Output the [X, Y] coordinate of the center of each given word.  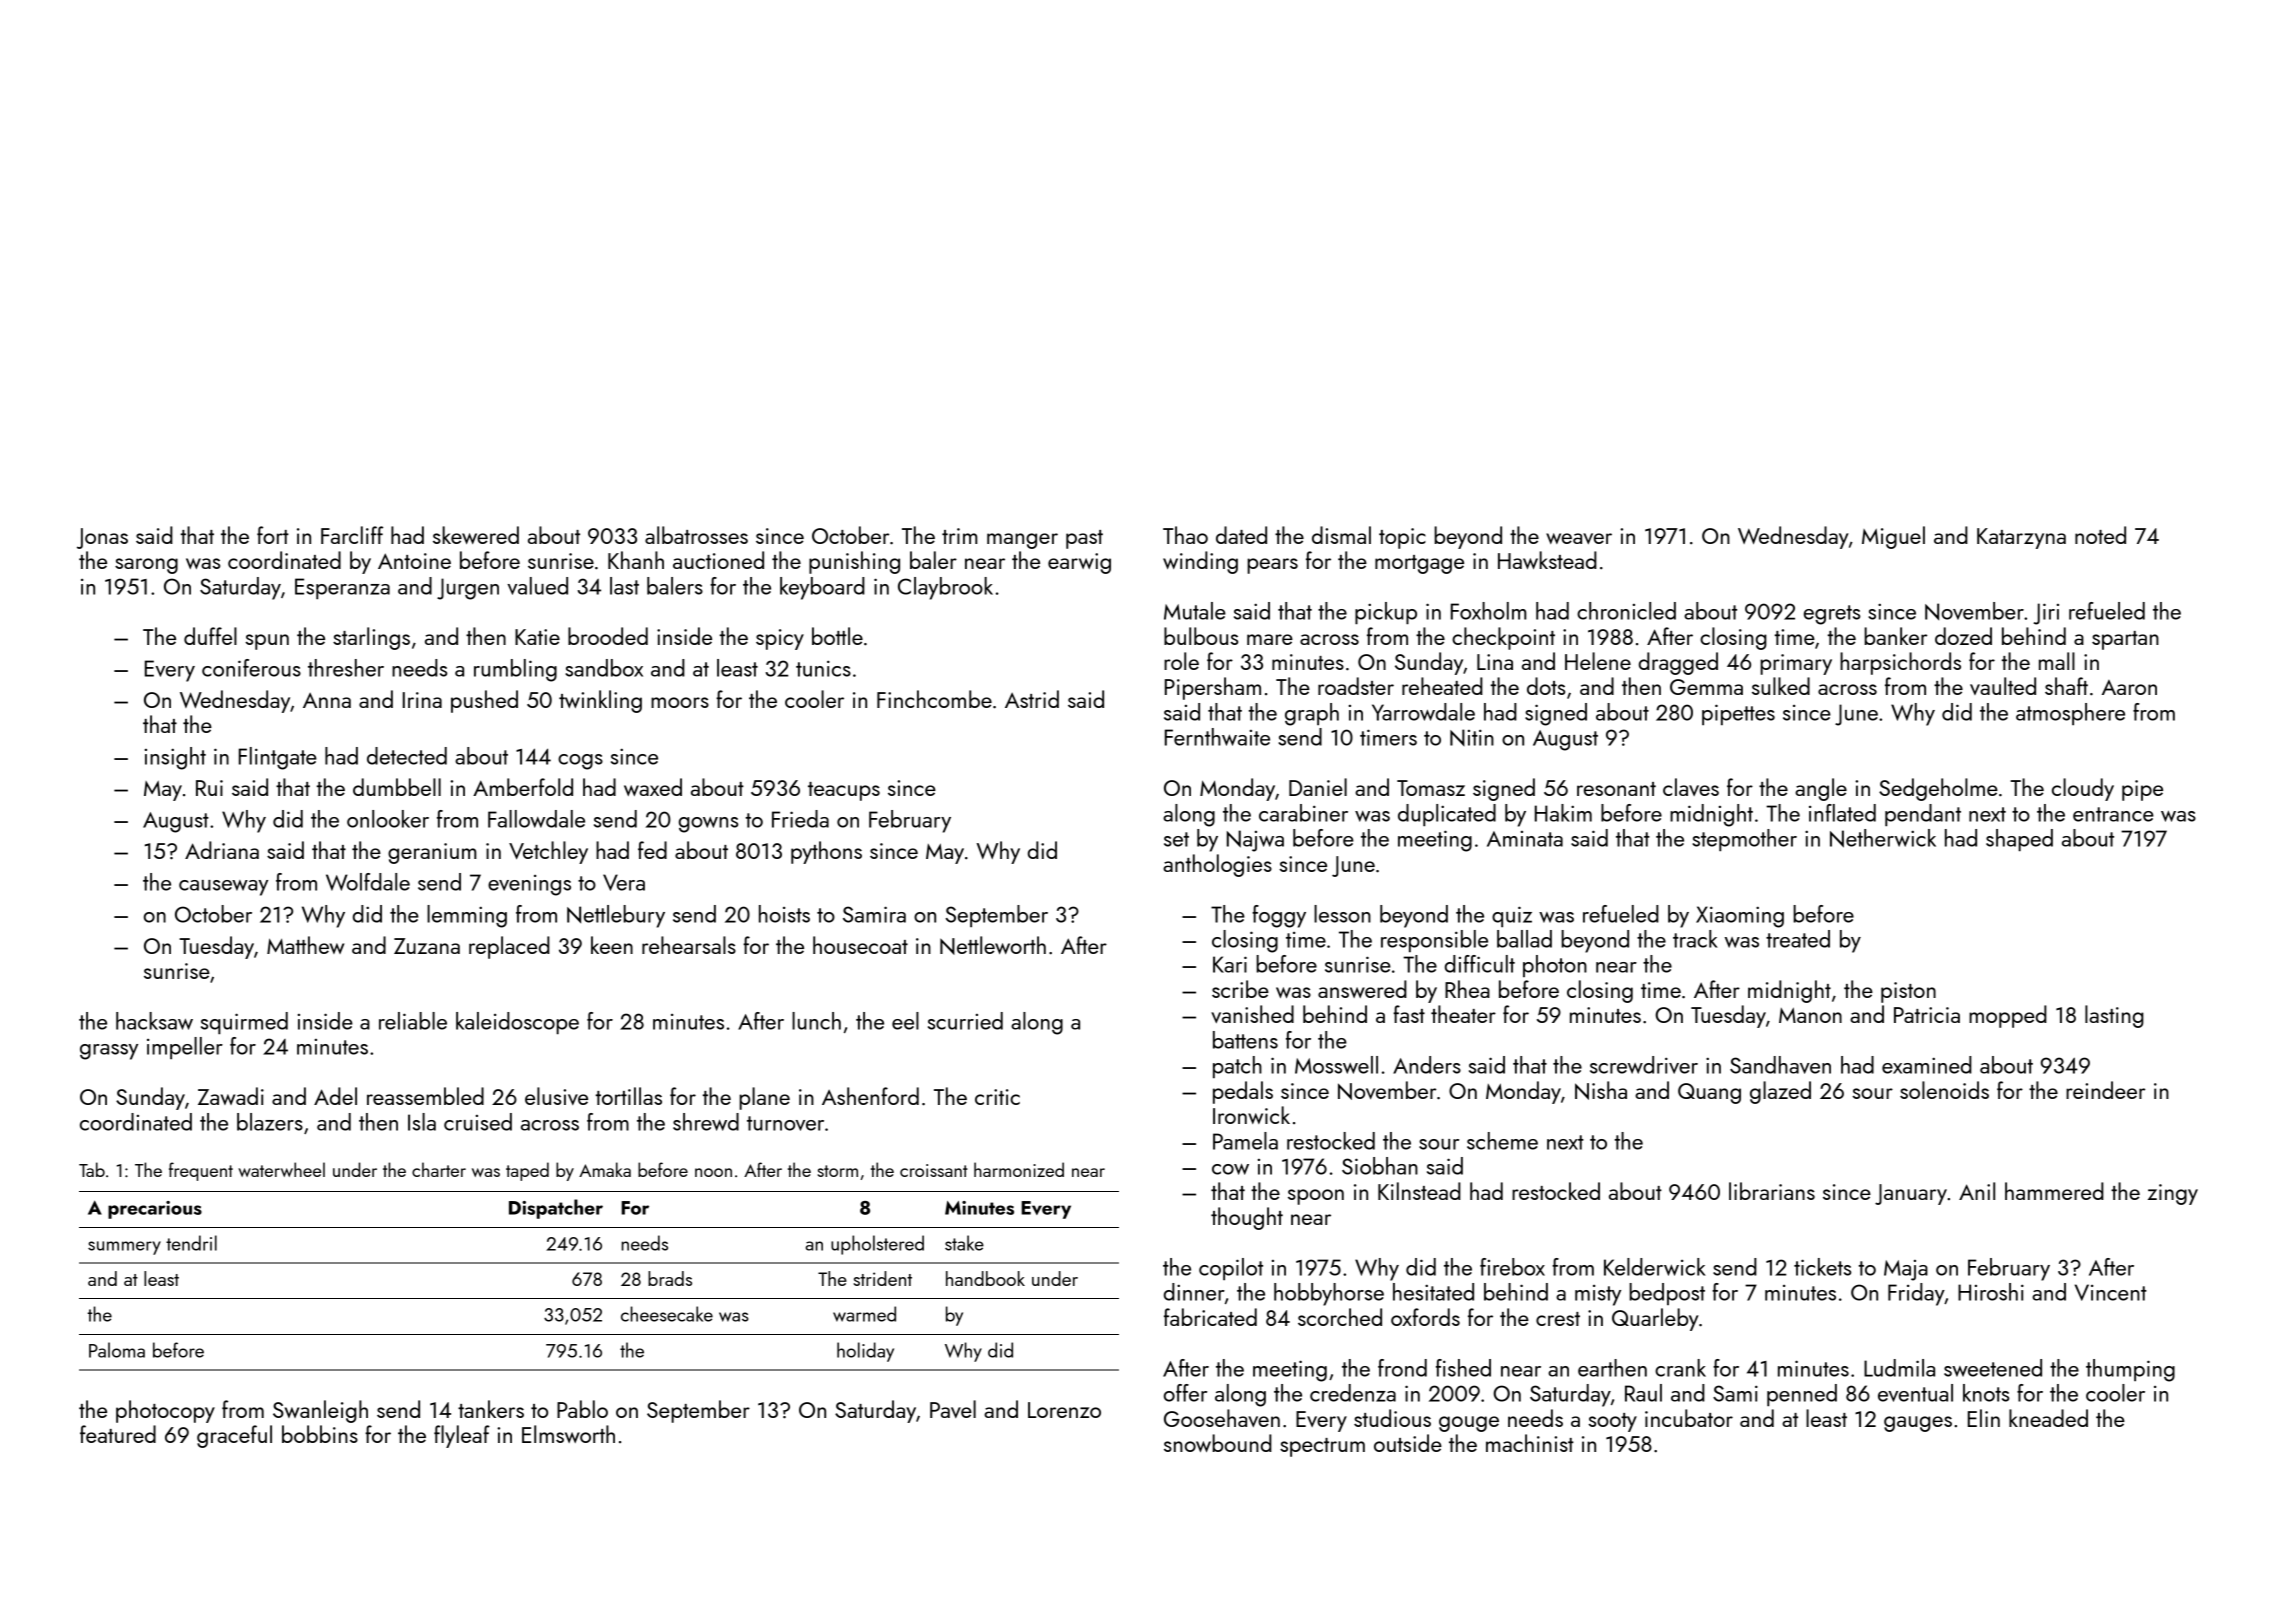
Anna [327, 700]
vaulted [2003, 686]
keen [612, 945]
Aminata [1525, 839]
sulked [1781, 686]
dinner [1194, 1292]
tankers [491, 1409]
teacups [844, 791]
